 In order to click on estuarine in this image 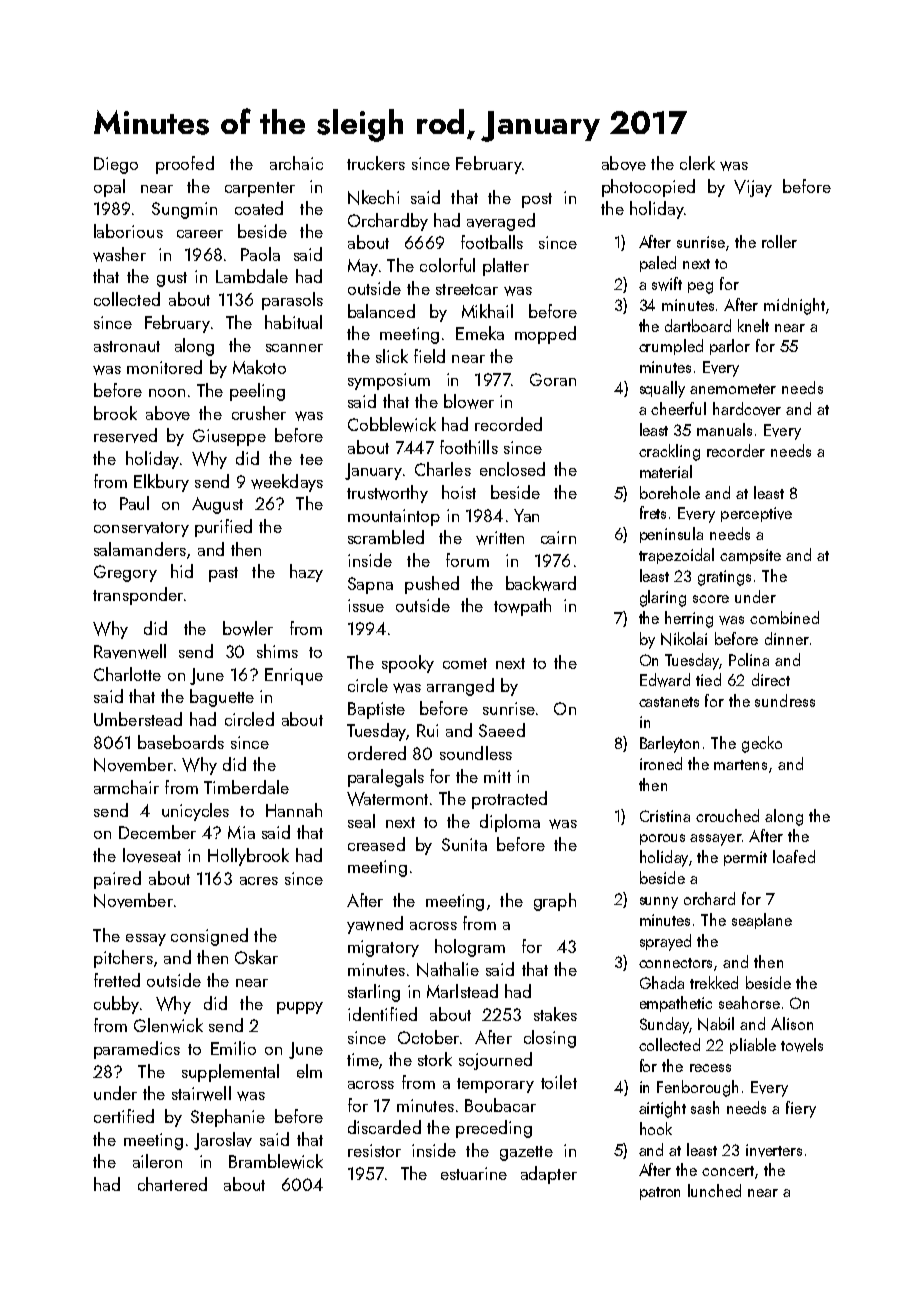, I will do `click(474, 1173)`.
